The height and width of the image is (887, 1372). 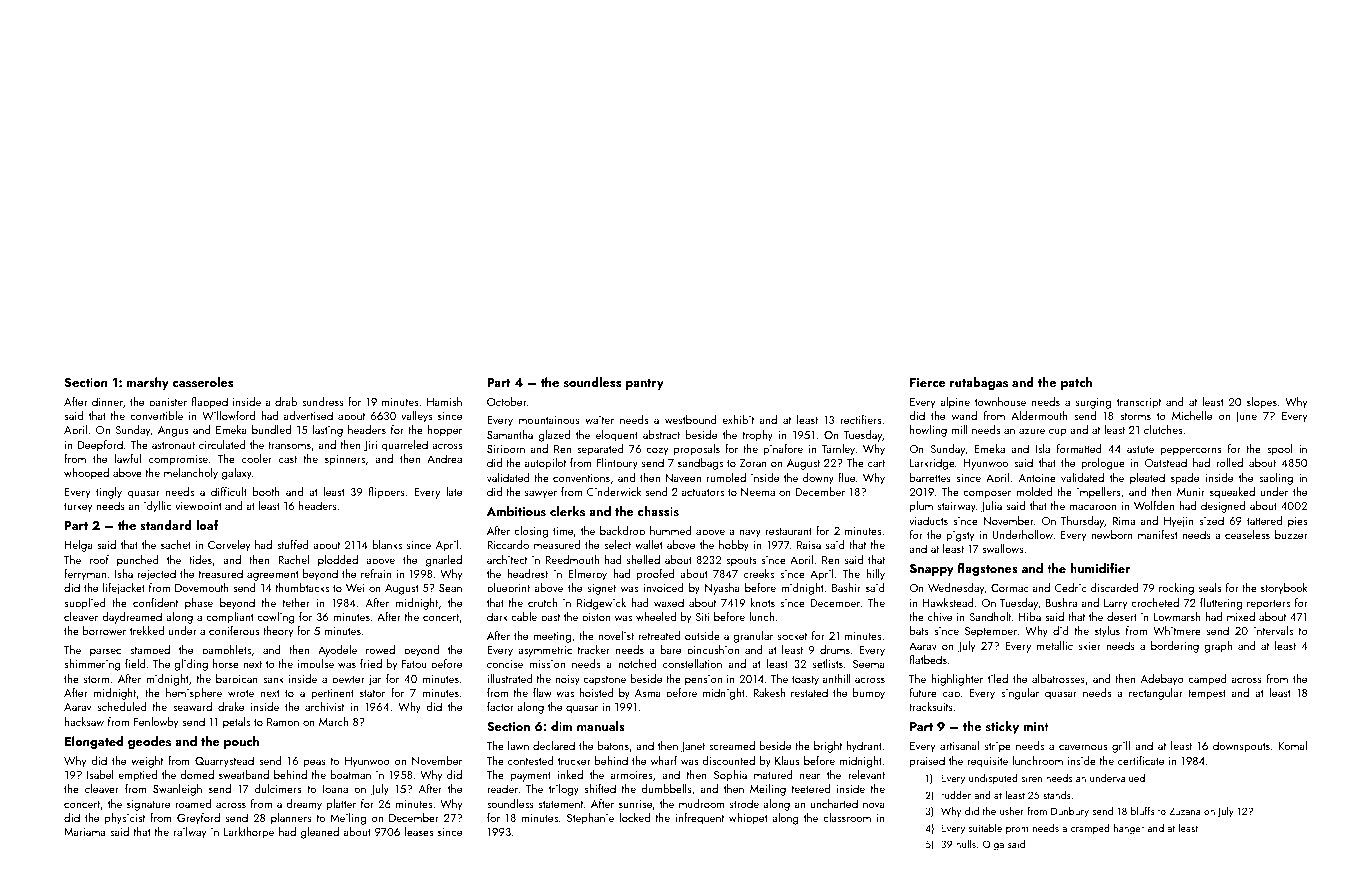 I want to click on Olga, so click(x=993, y=845).
